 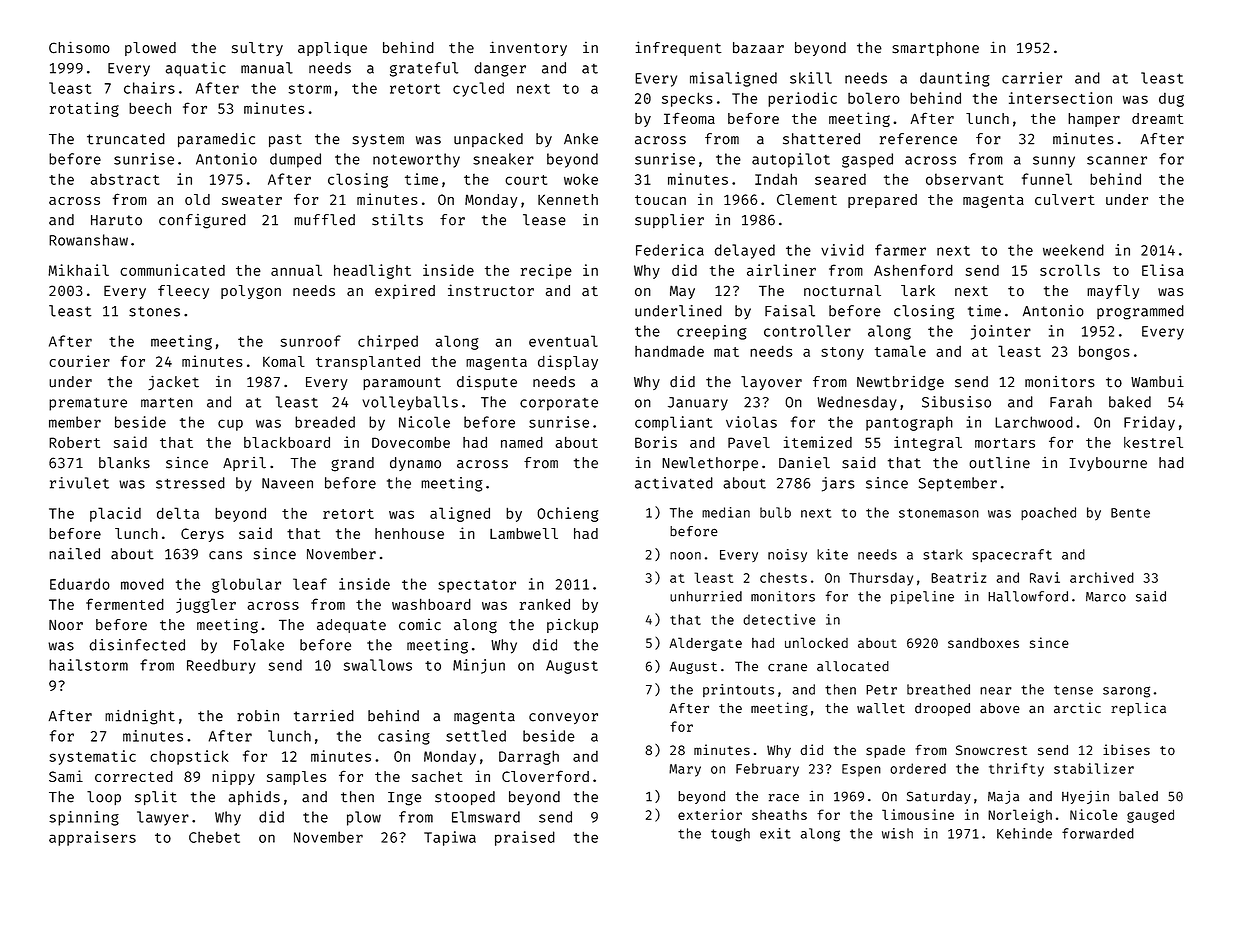 I want to click on swallows, so click(x=378, y=665).
